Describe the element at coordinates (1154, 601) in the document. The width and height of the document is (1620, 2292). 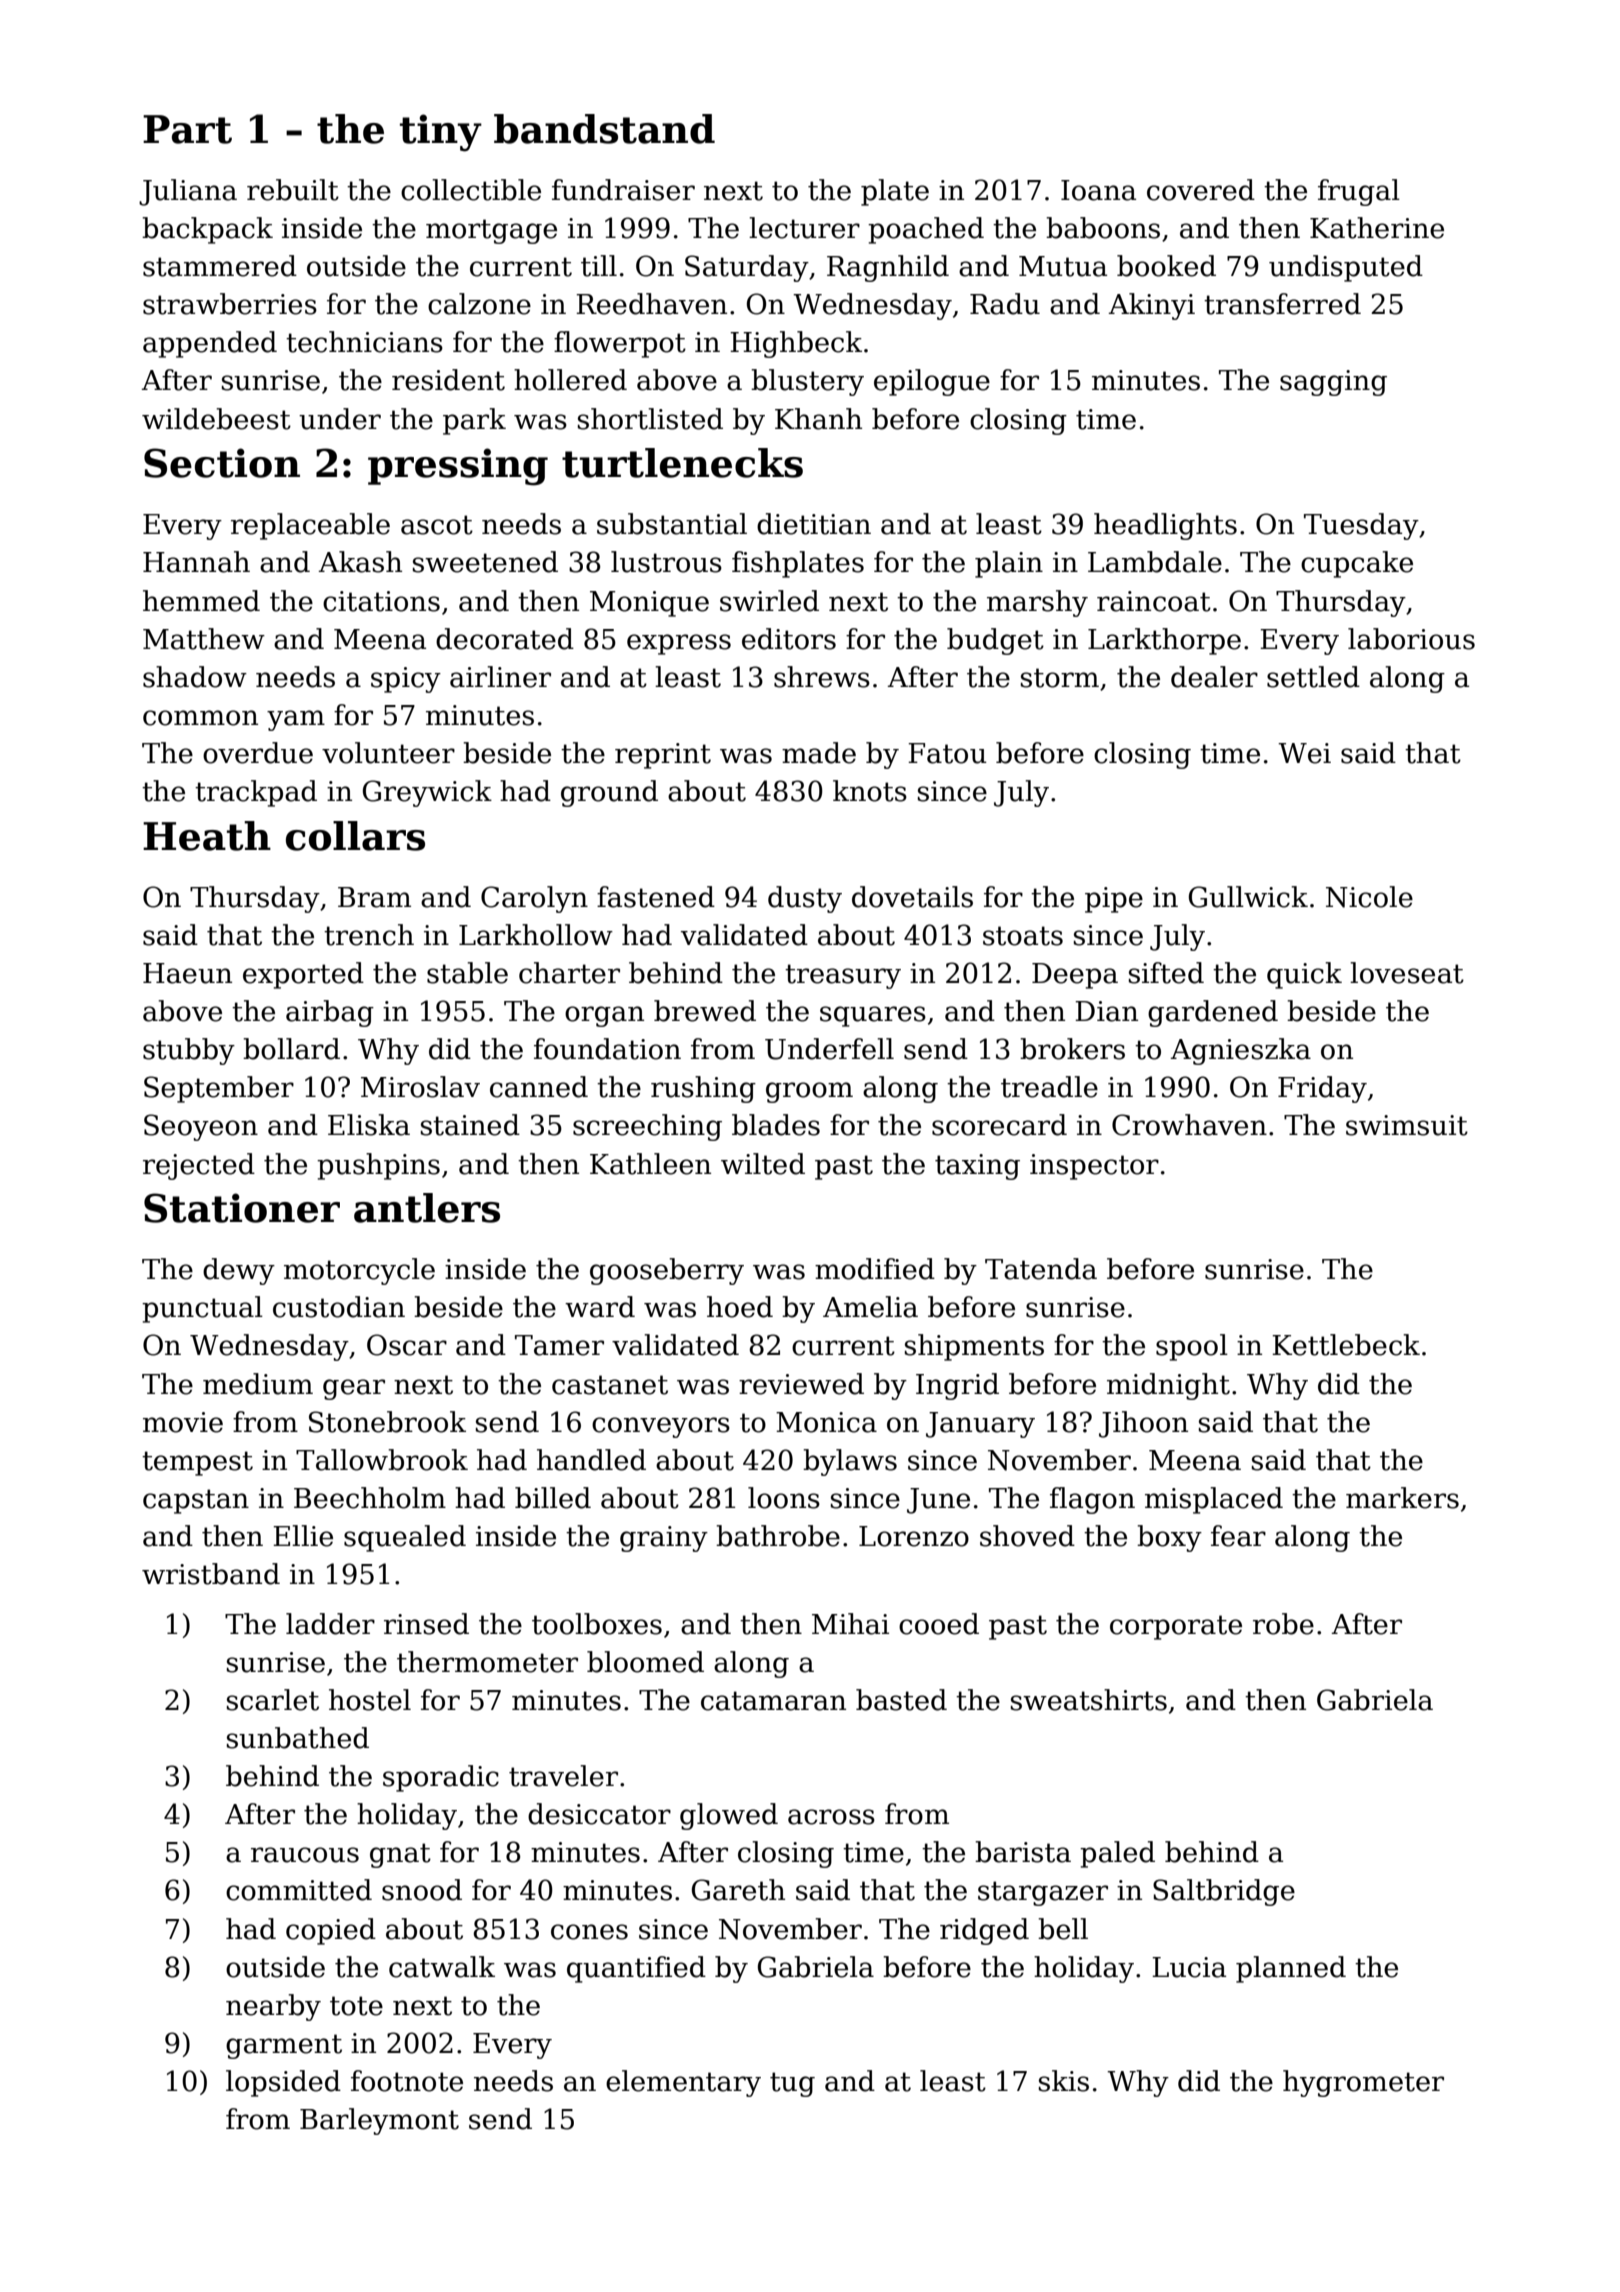
I see `raincoat` at that location.
